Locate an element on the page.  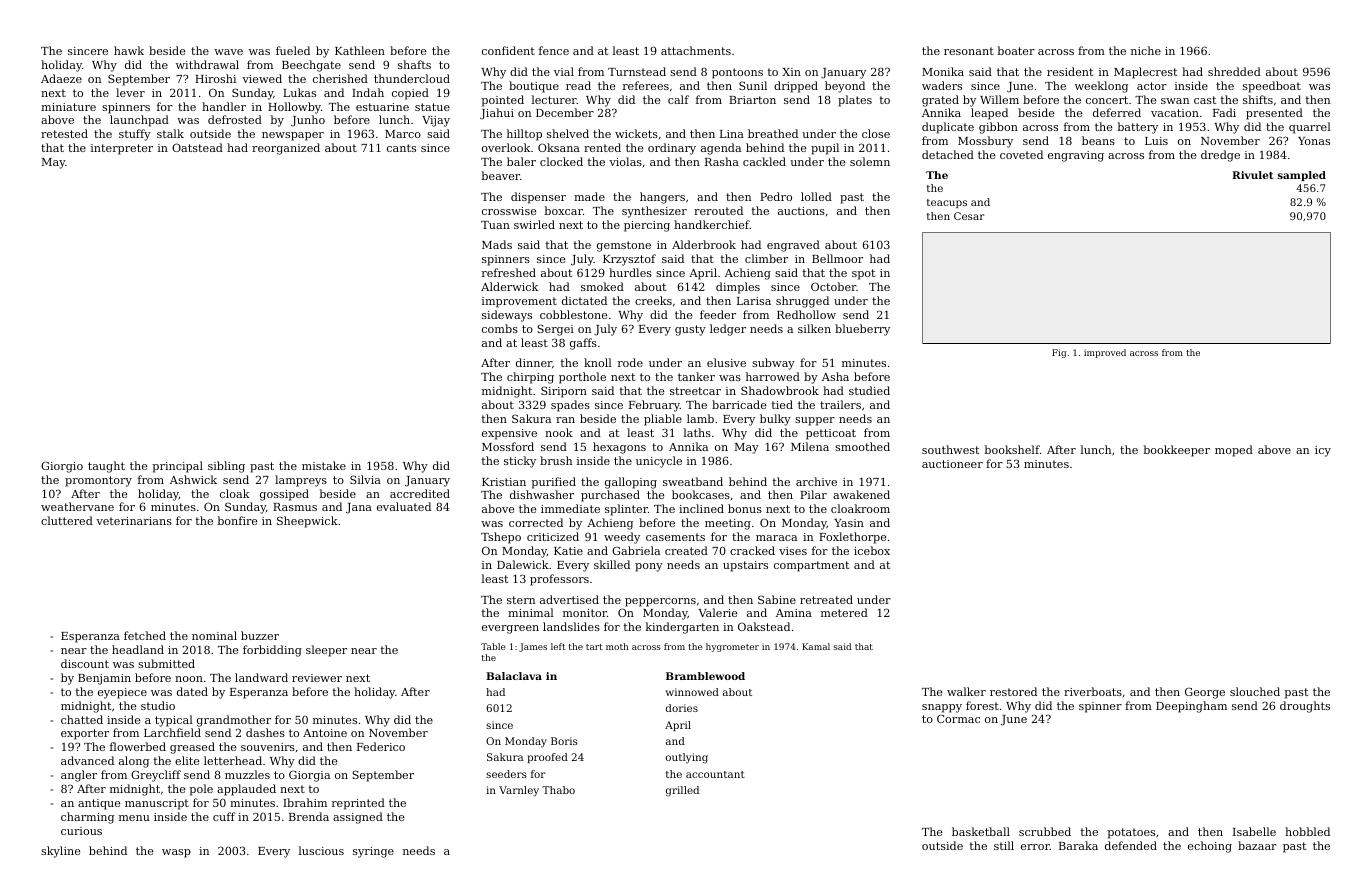
improved is located at coordinates (1105, 353).
